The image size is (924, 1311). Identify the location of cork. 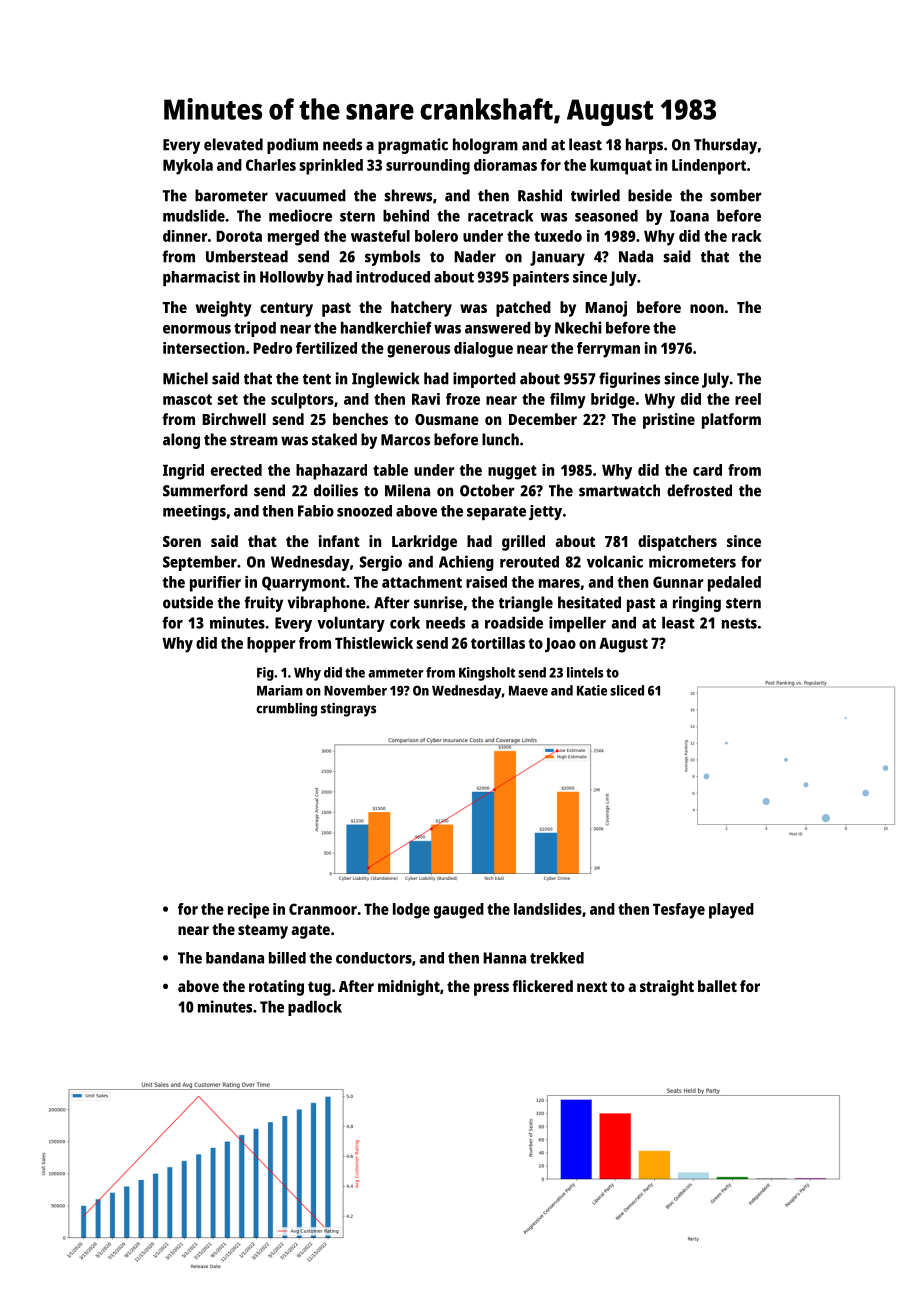
(405, 623).
